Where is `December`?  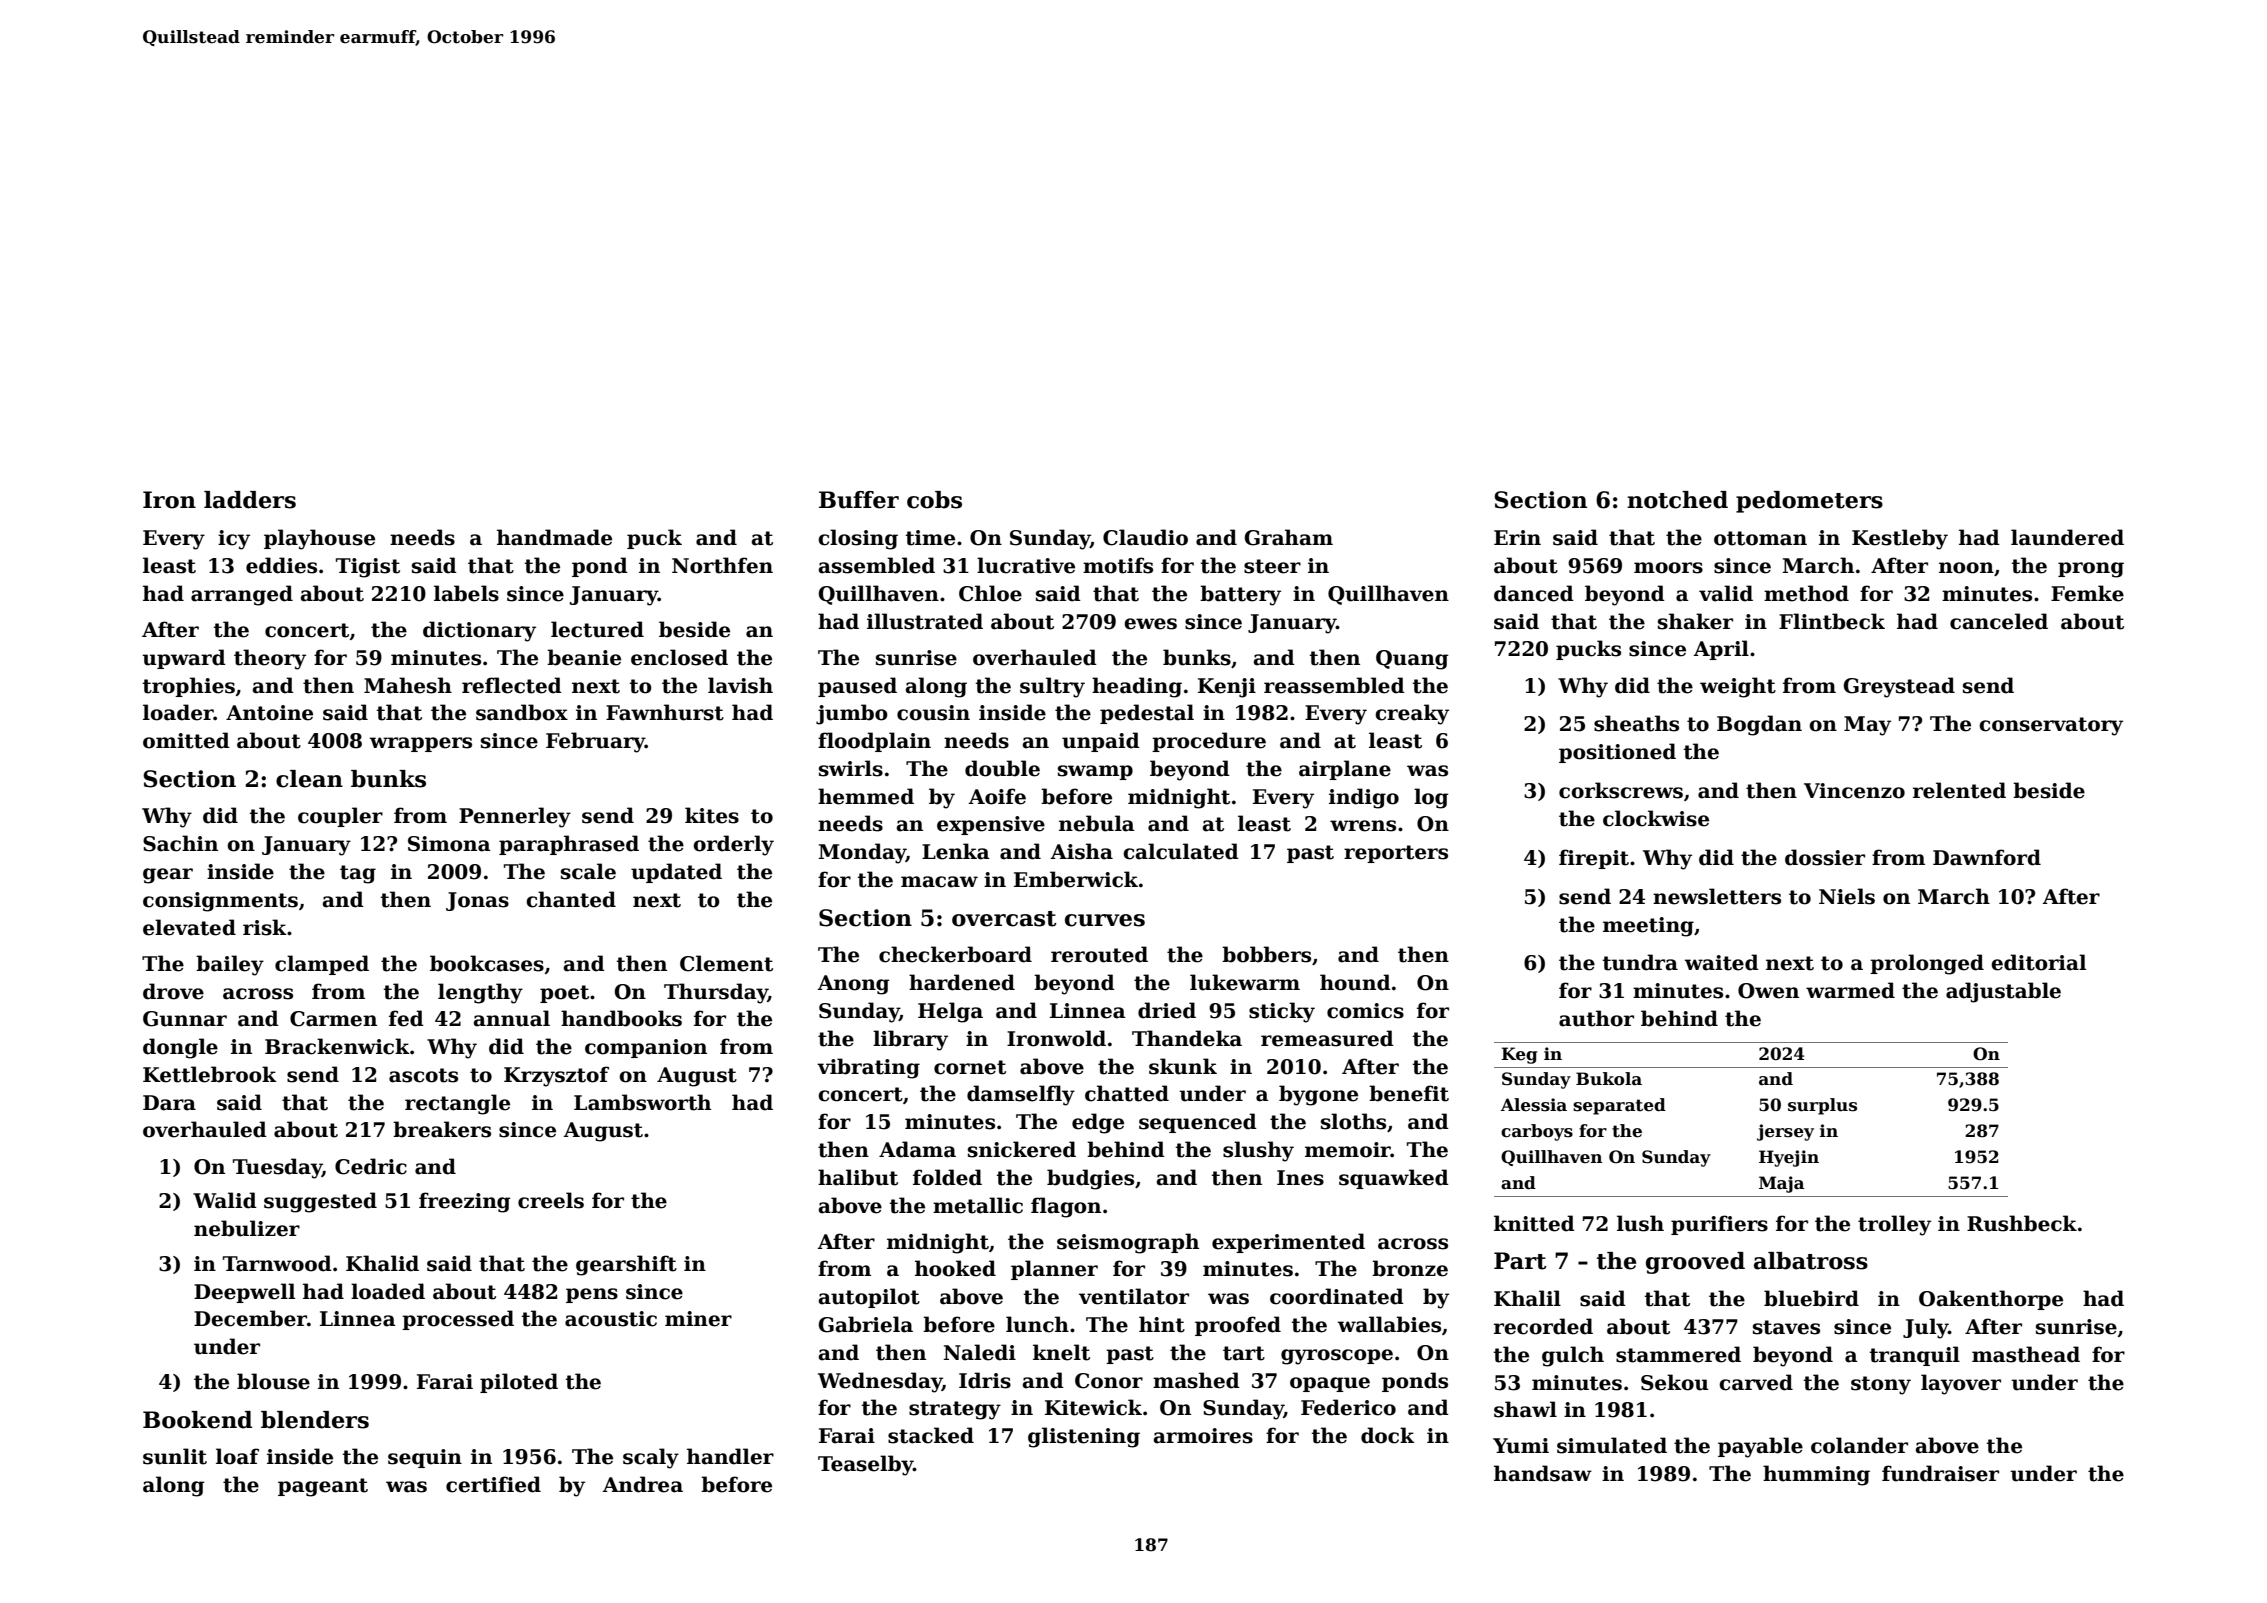 December is located at coordinates (250, 1318).
